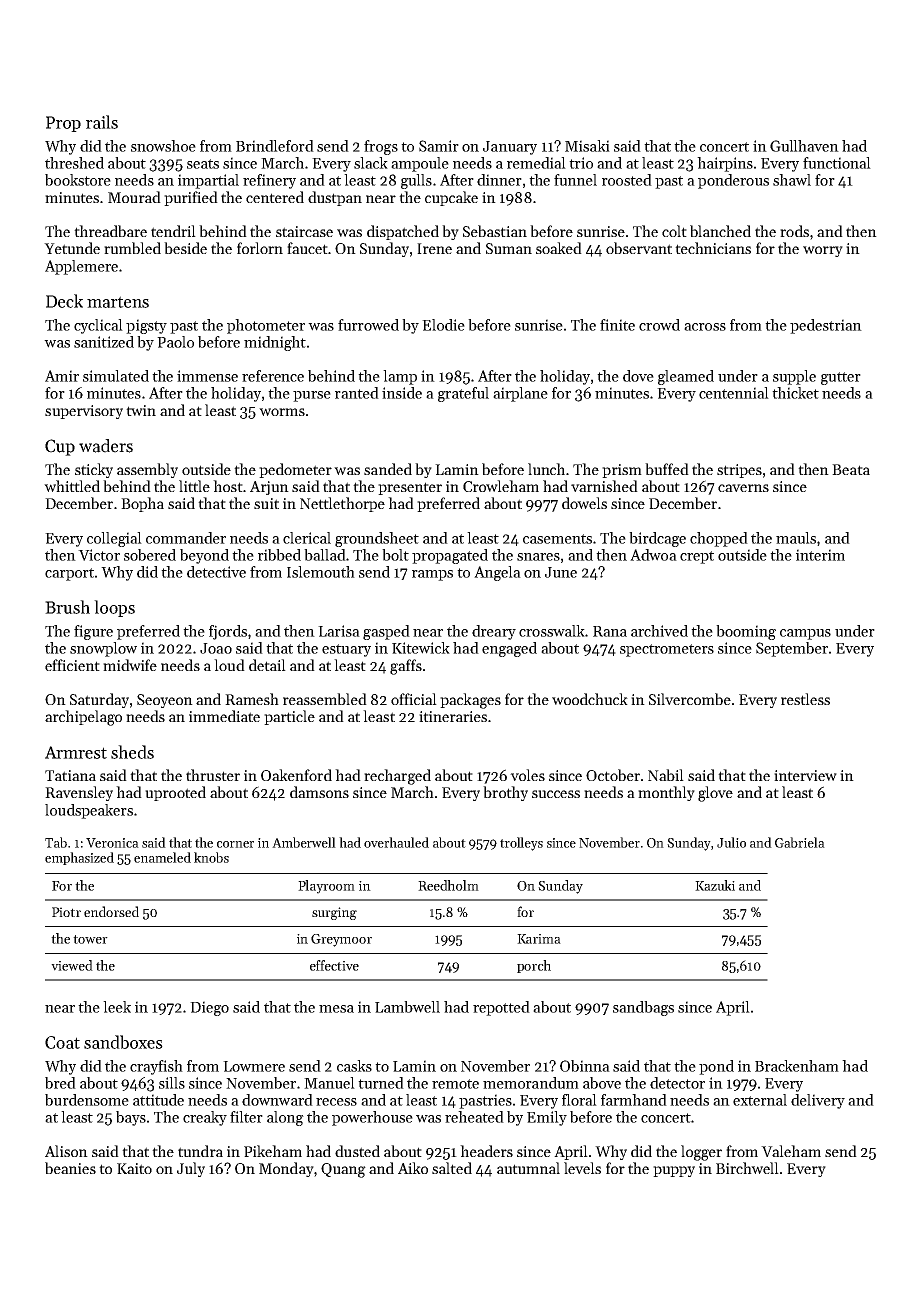 Image resolution: width=924 pixels, height=1308 pixels. Describe the element at coordinates (510, 148) in the screenshot. I see `January` at that location.
